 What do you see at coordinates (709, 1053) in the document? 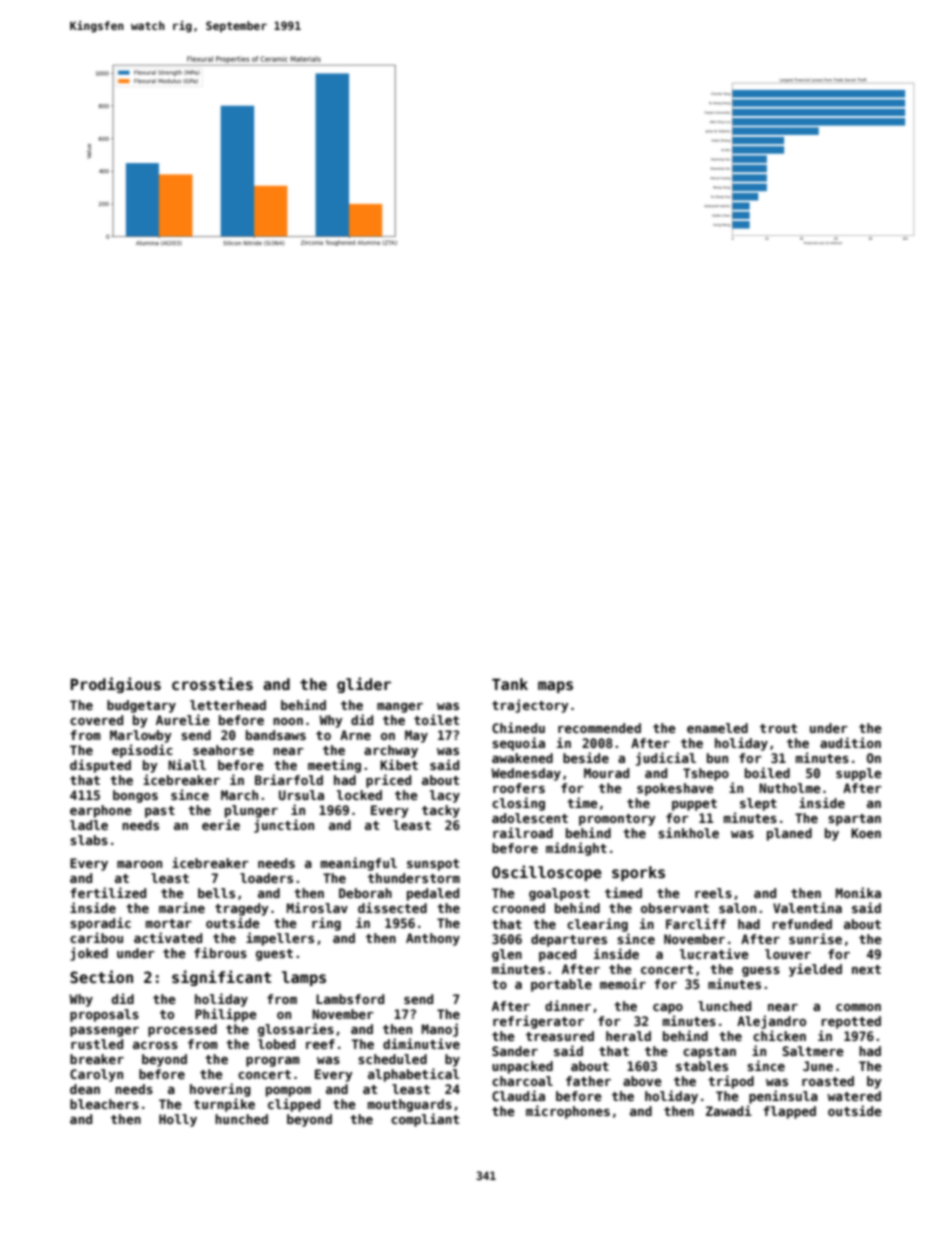
I see `capstan` at bounding box center [709, 1053].
